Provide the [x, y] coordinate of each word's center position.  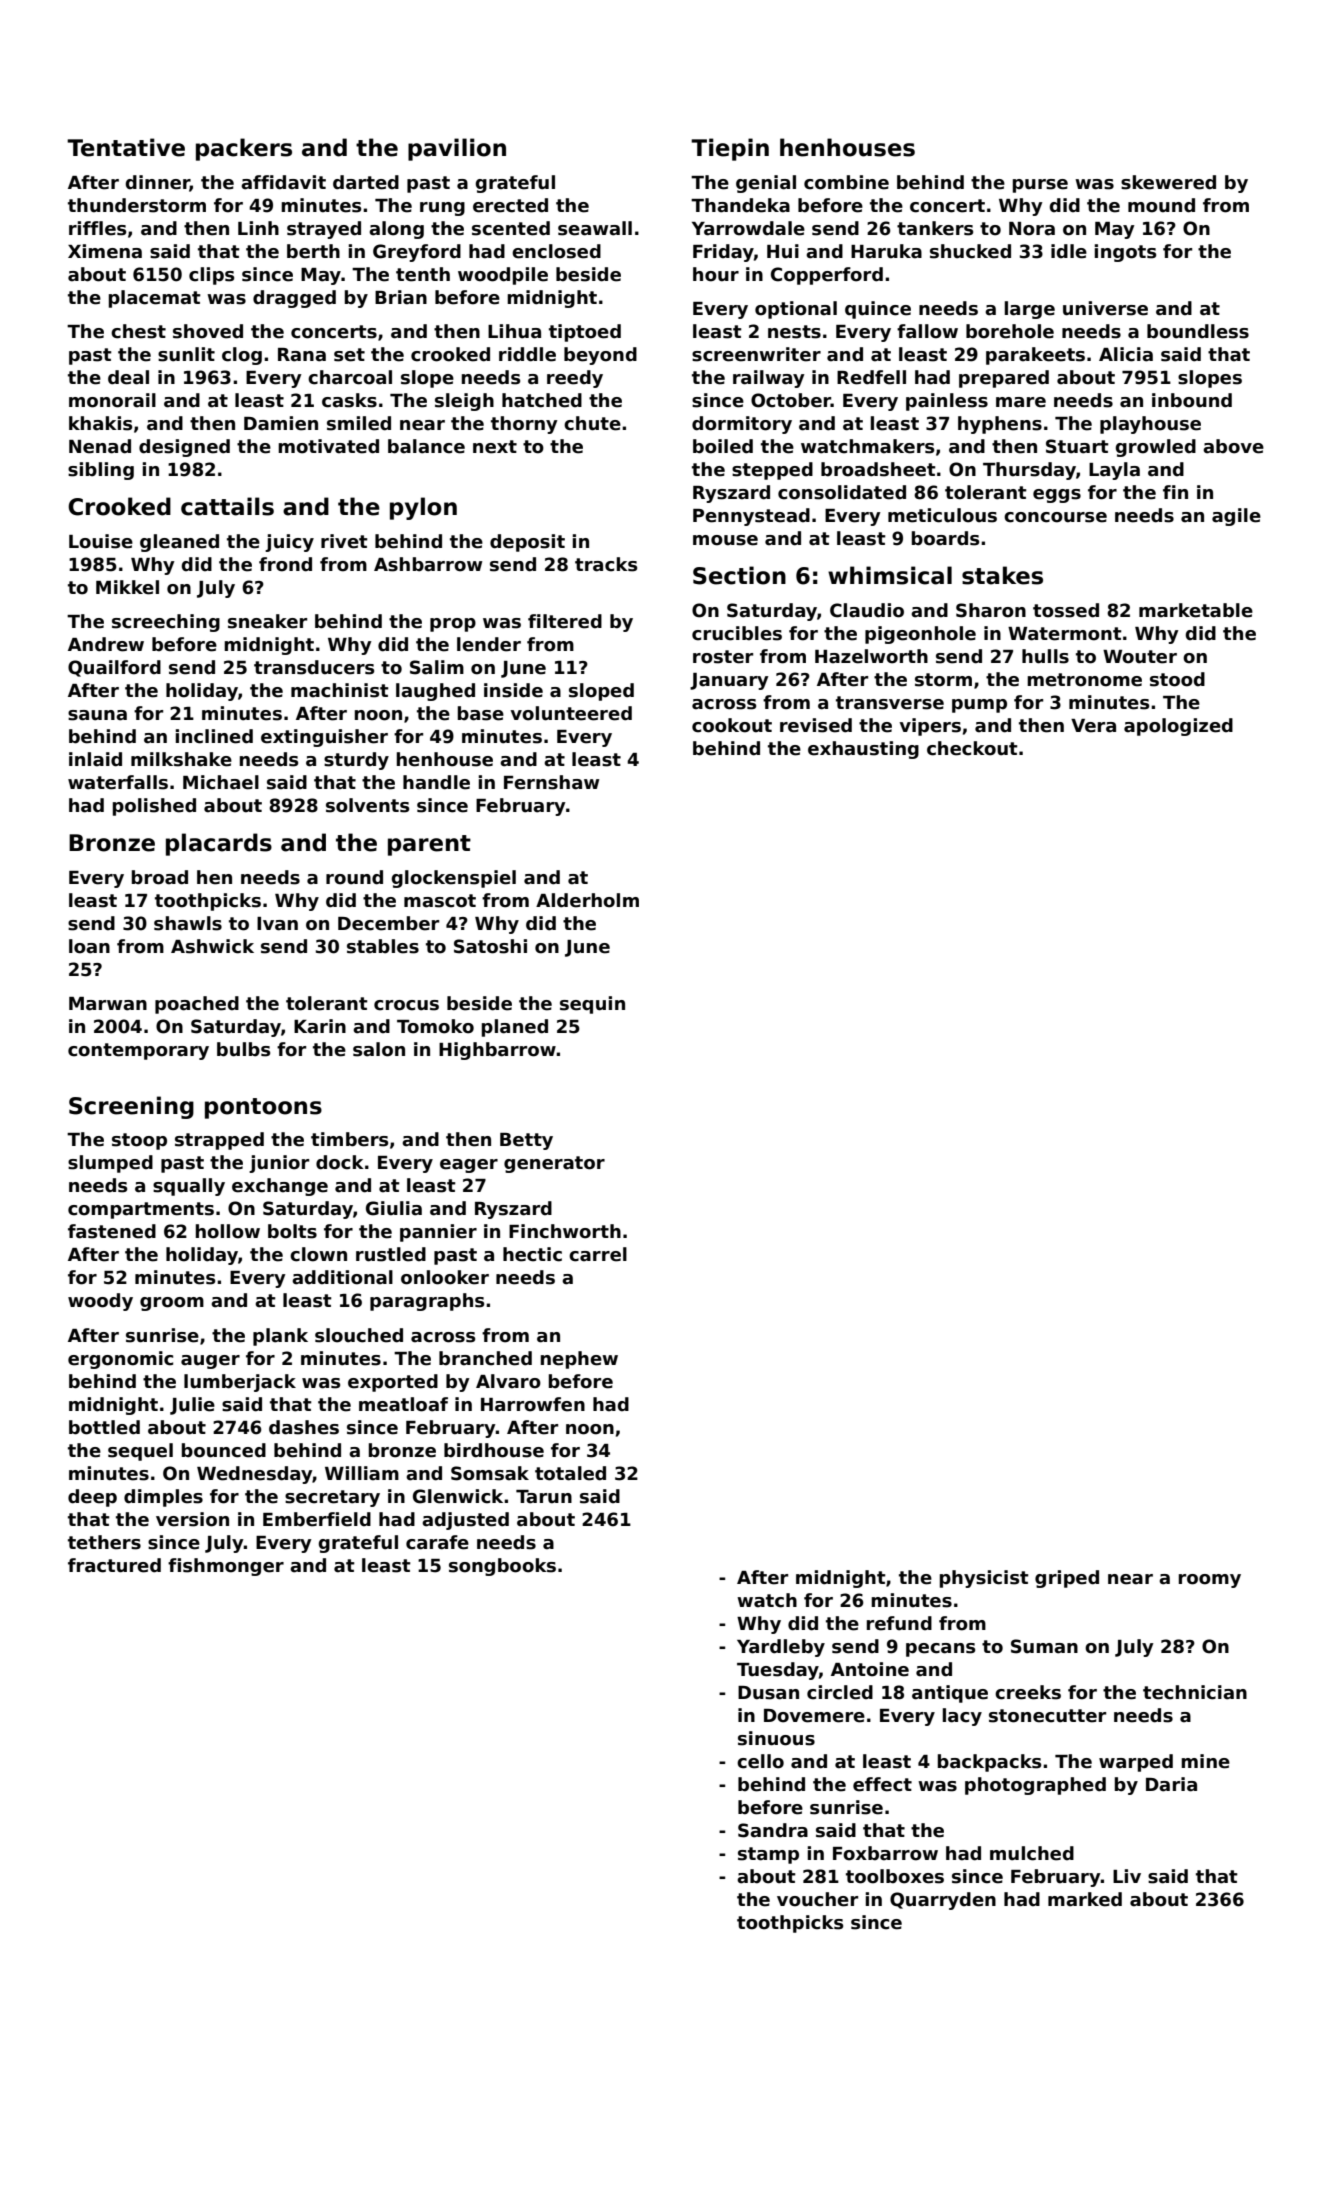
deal [128, 377]
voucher [817, 1899]
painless [947, 402]
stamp [768, 1855]
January [729, 681]
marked [1085, 1899]
